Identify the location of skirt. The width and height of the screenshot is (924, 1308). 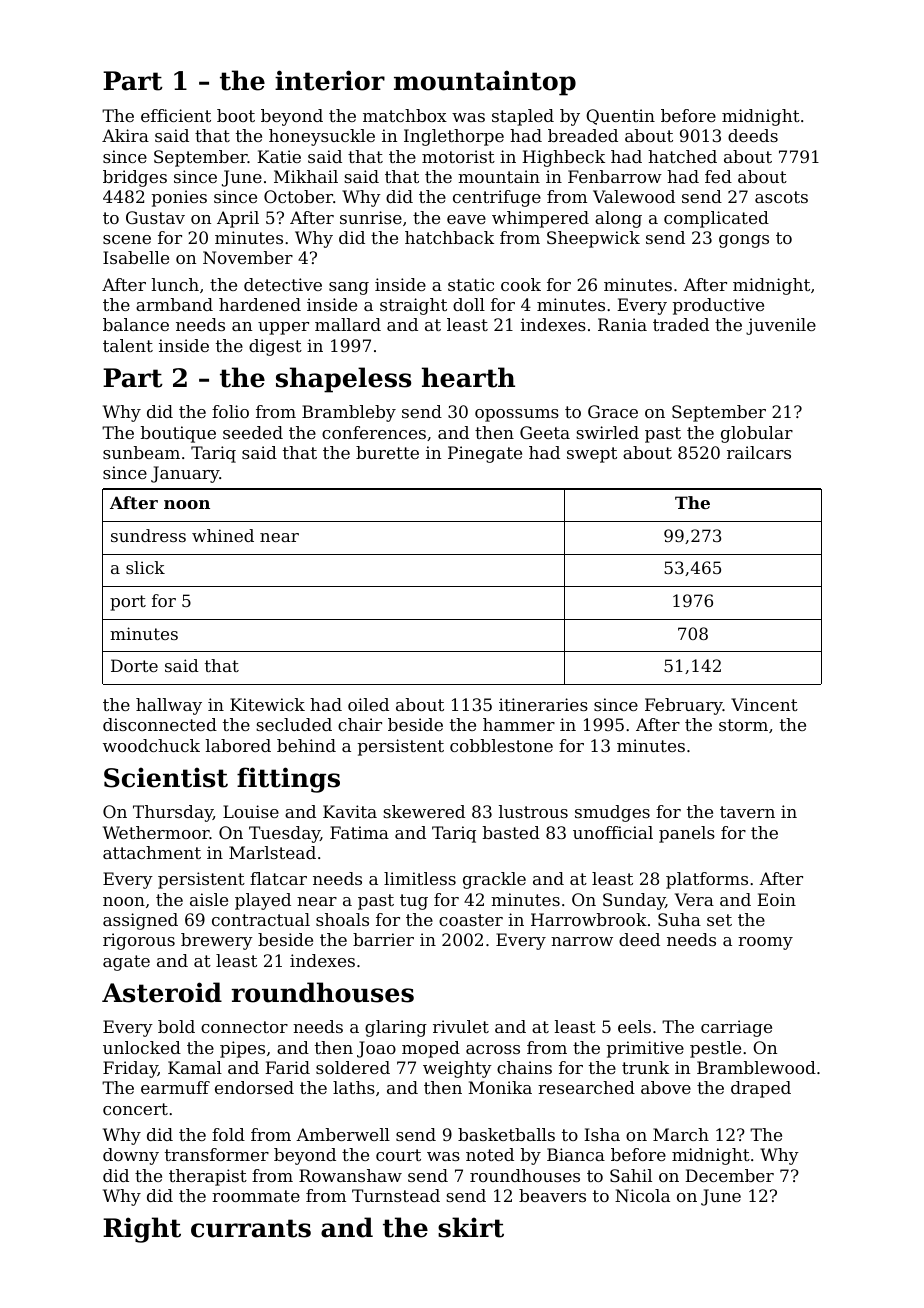
(471, 1227).
